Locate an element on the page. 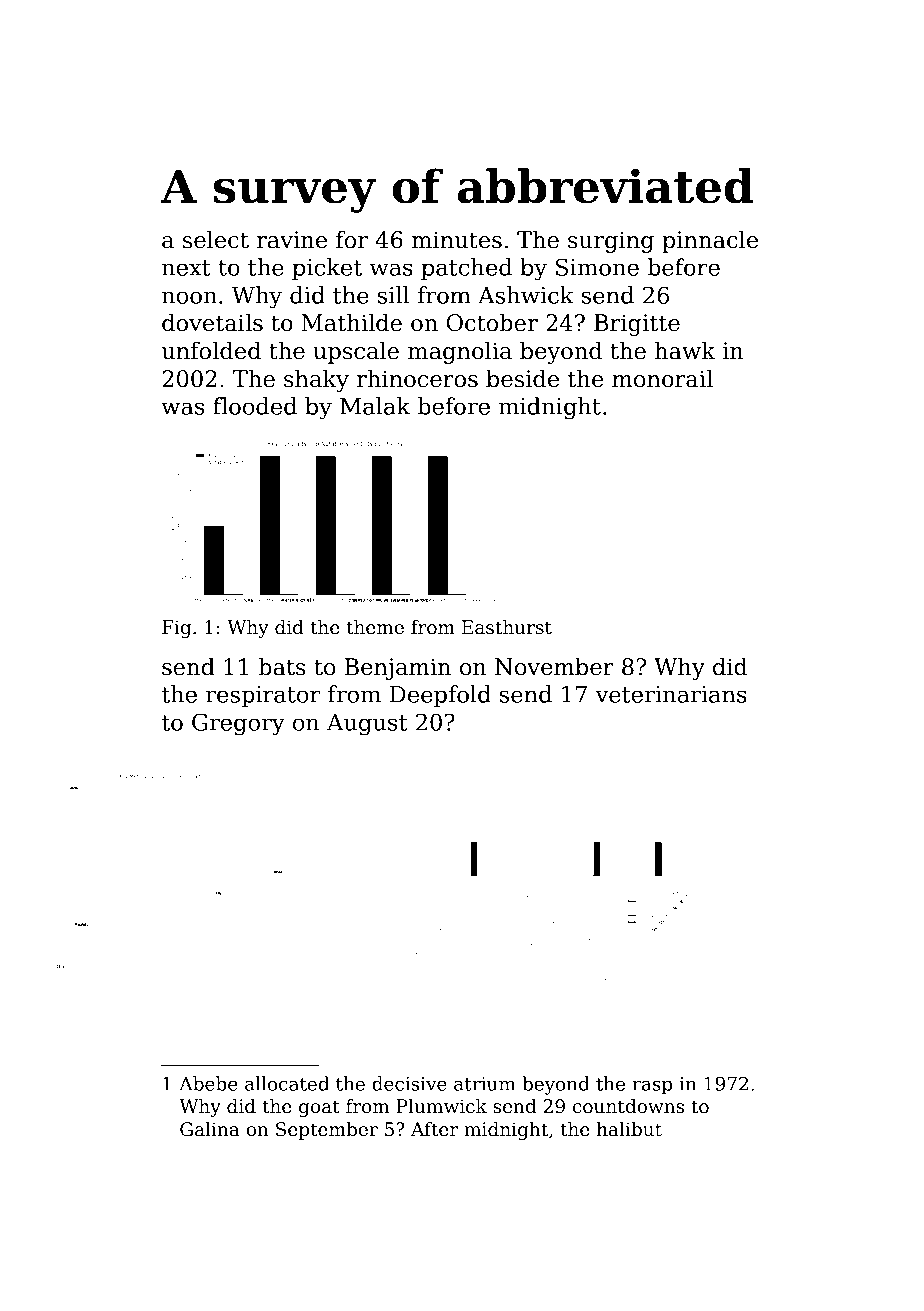 The width and height of the document is (924, 1311). pinnacle is located at coordinates (710, 241).
